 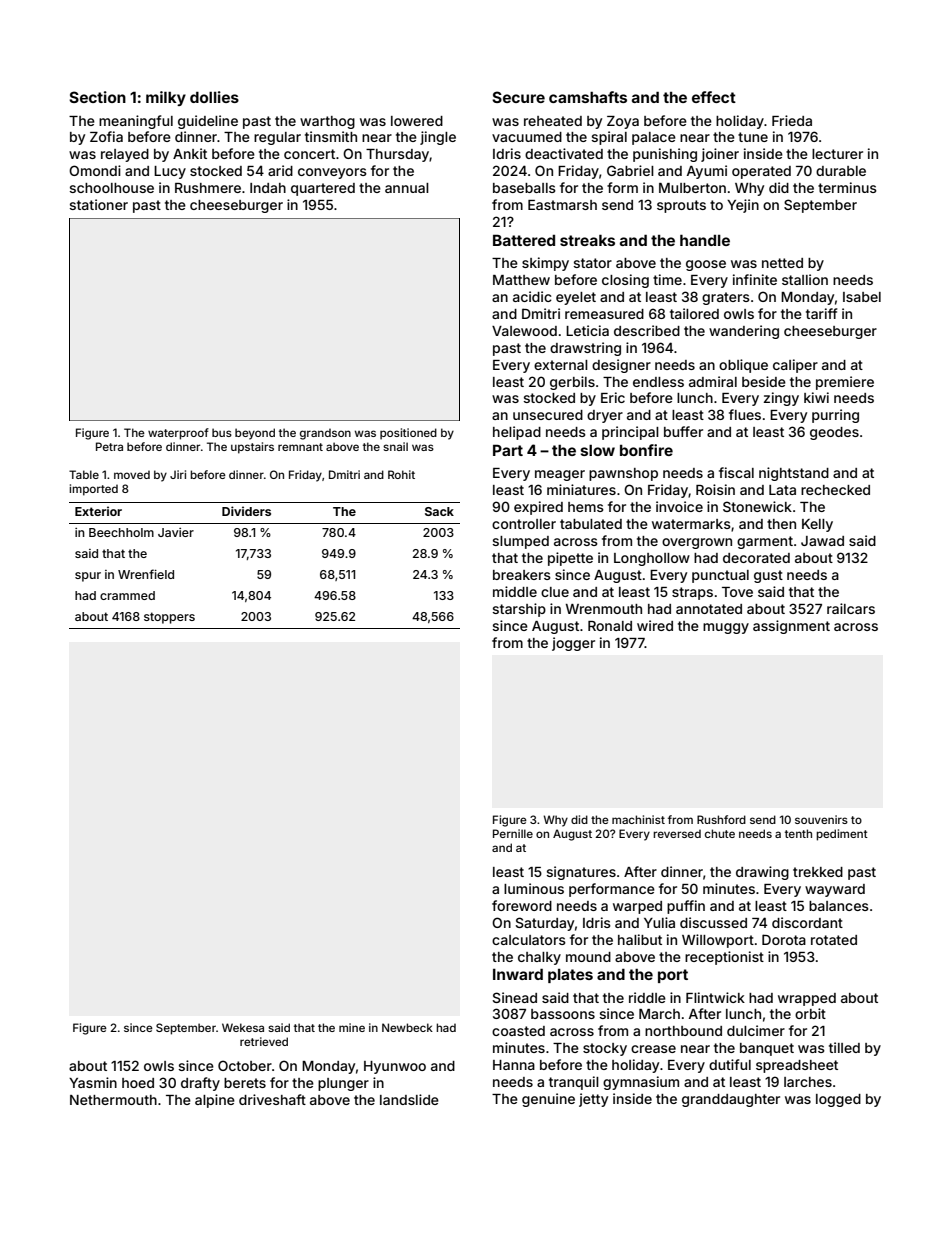 What do you see at coordinates (246, 511) in the document?
I see `Dividers` at bounding box center [246, 511].
